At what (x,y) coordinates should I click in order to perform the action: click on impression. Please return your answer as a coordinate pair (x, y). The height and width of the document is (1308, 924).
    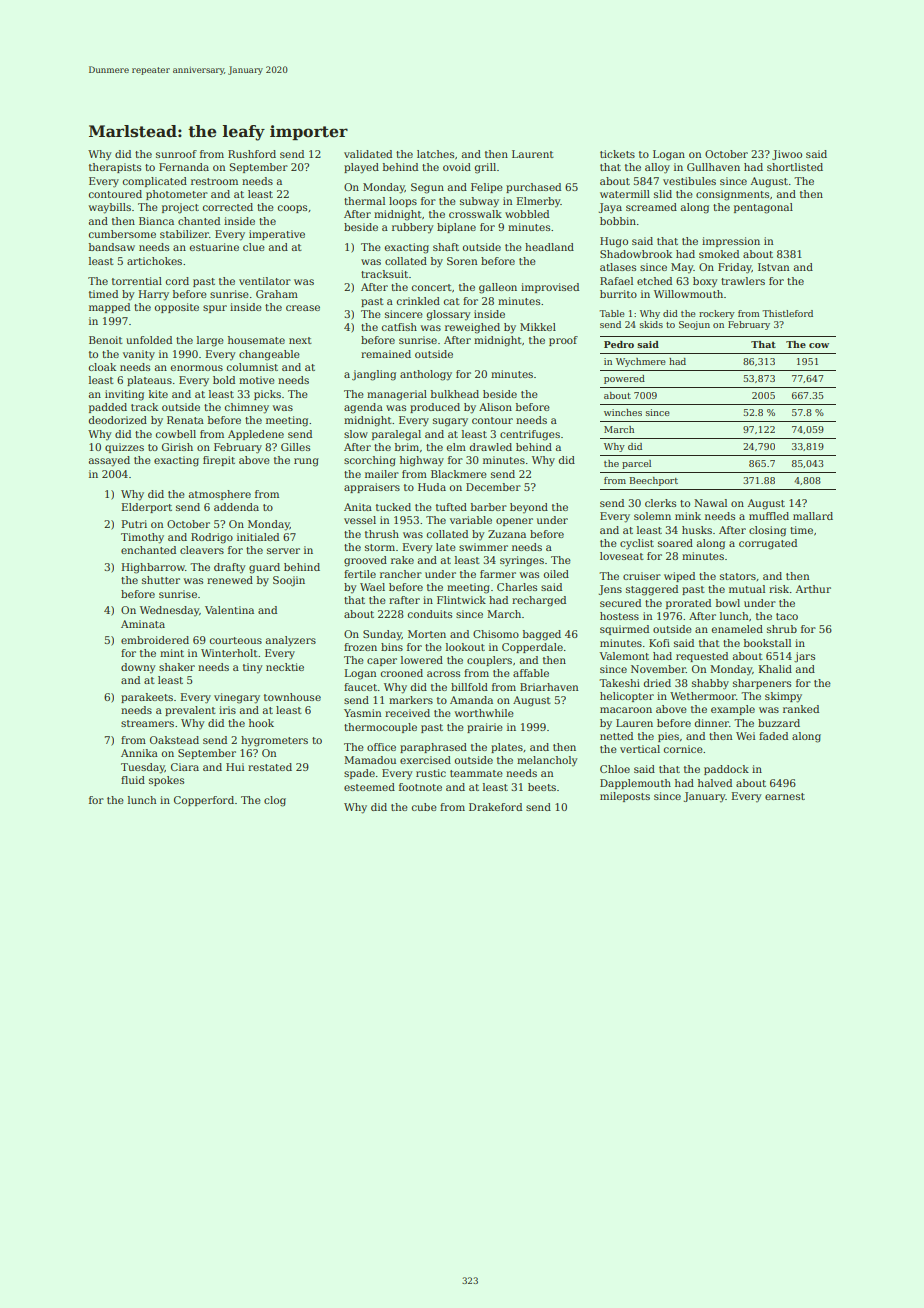
    Looking at the image, I should click on (731, 242).
